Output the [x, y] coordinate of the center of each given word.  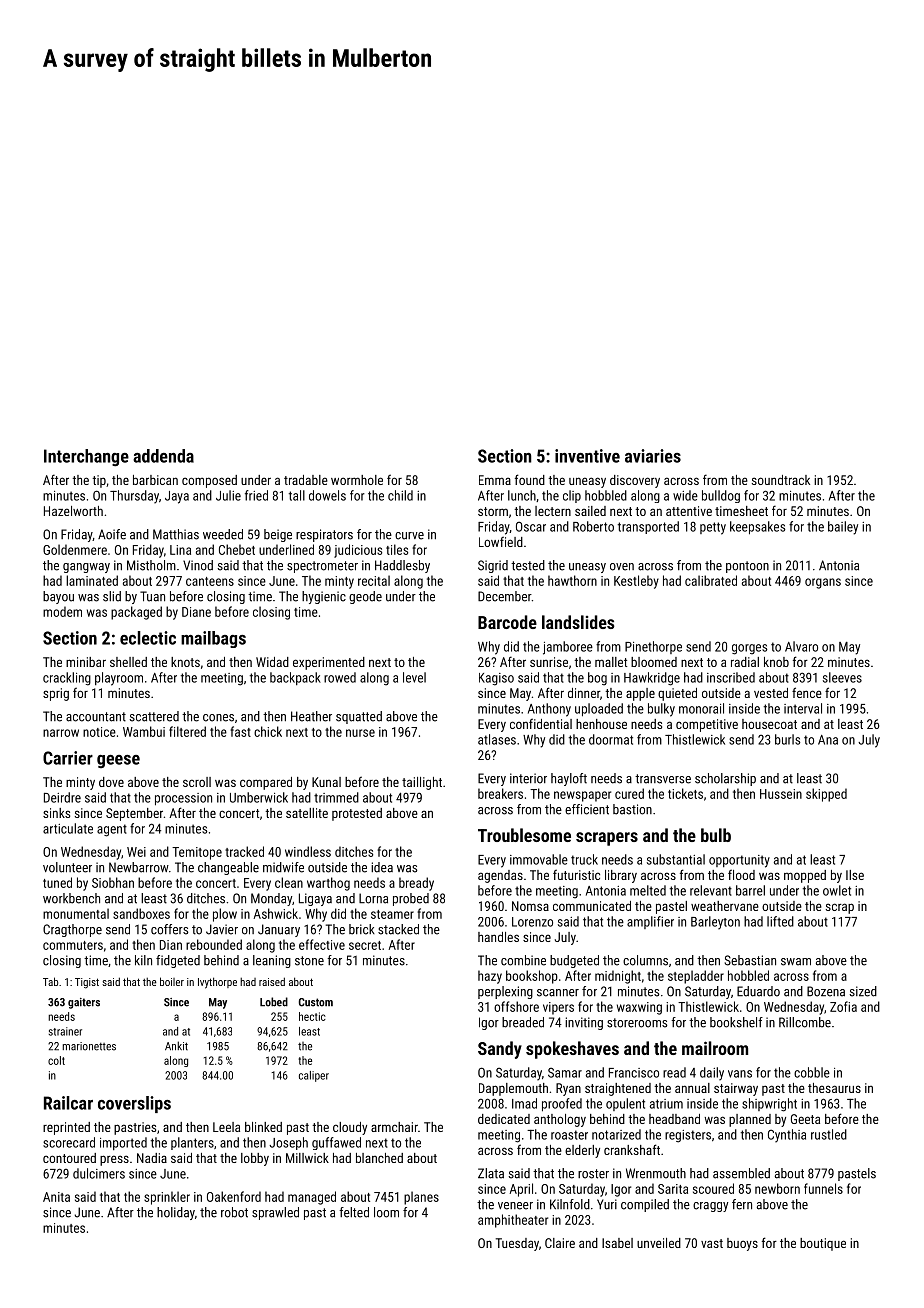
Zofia [843, 1006]
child [400, 495]
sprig [56, 694]
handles [498, 937]
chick [268, 731]
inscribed [731, 677]
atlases [497, 739]
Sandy [500, 1050]
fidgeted [178, 961]
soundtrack [781, 480]
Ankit [176, 1046]
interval [803, 708]
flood [741, 874]
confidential [541, 723]
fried [256, 495]
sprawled [275, 1213]
